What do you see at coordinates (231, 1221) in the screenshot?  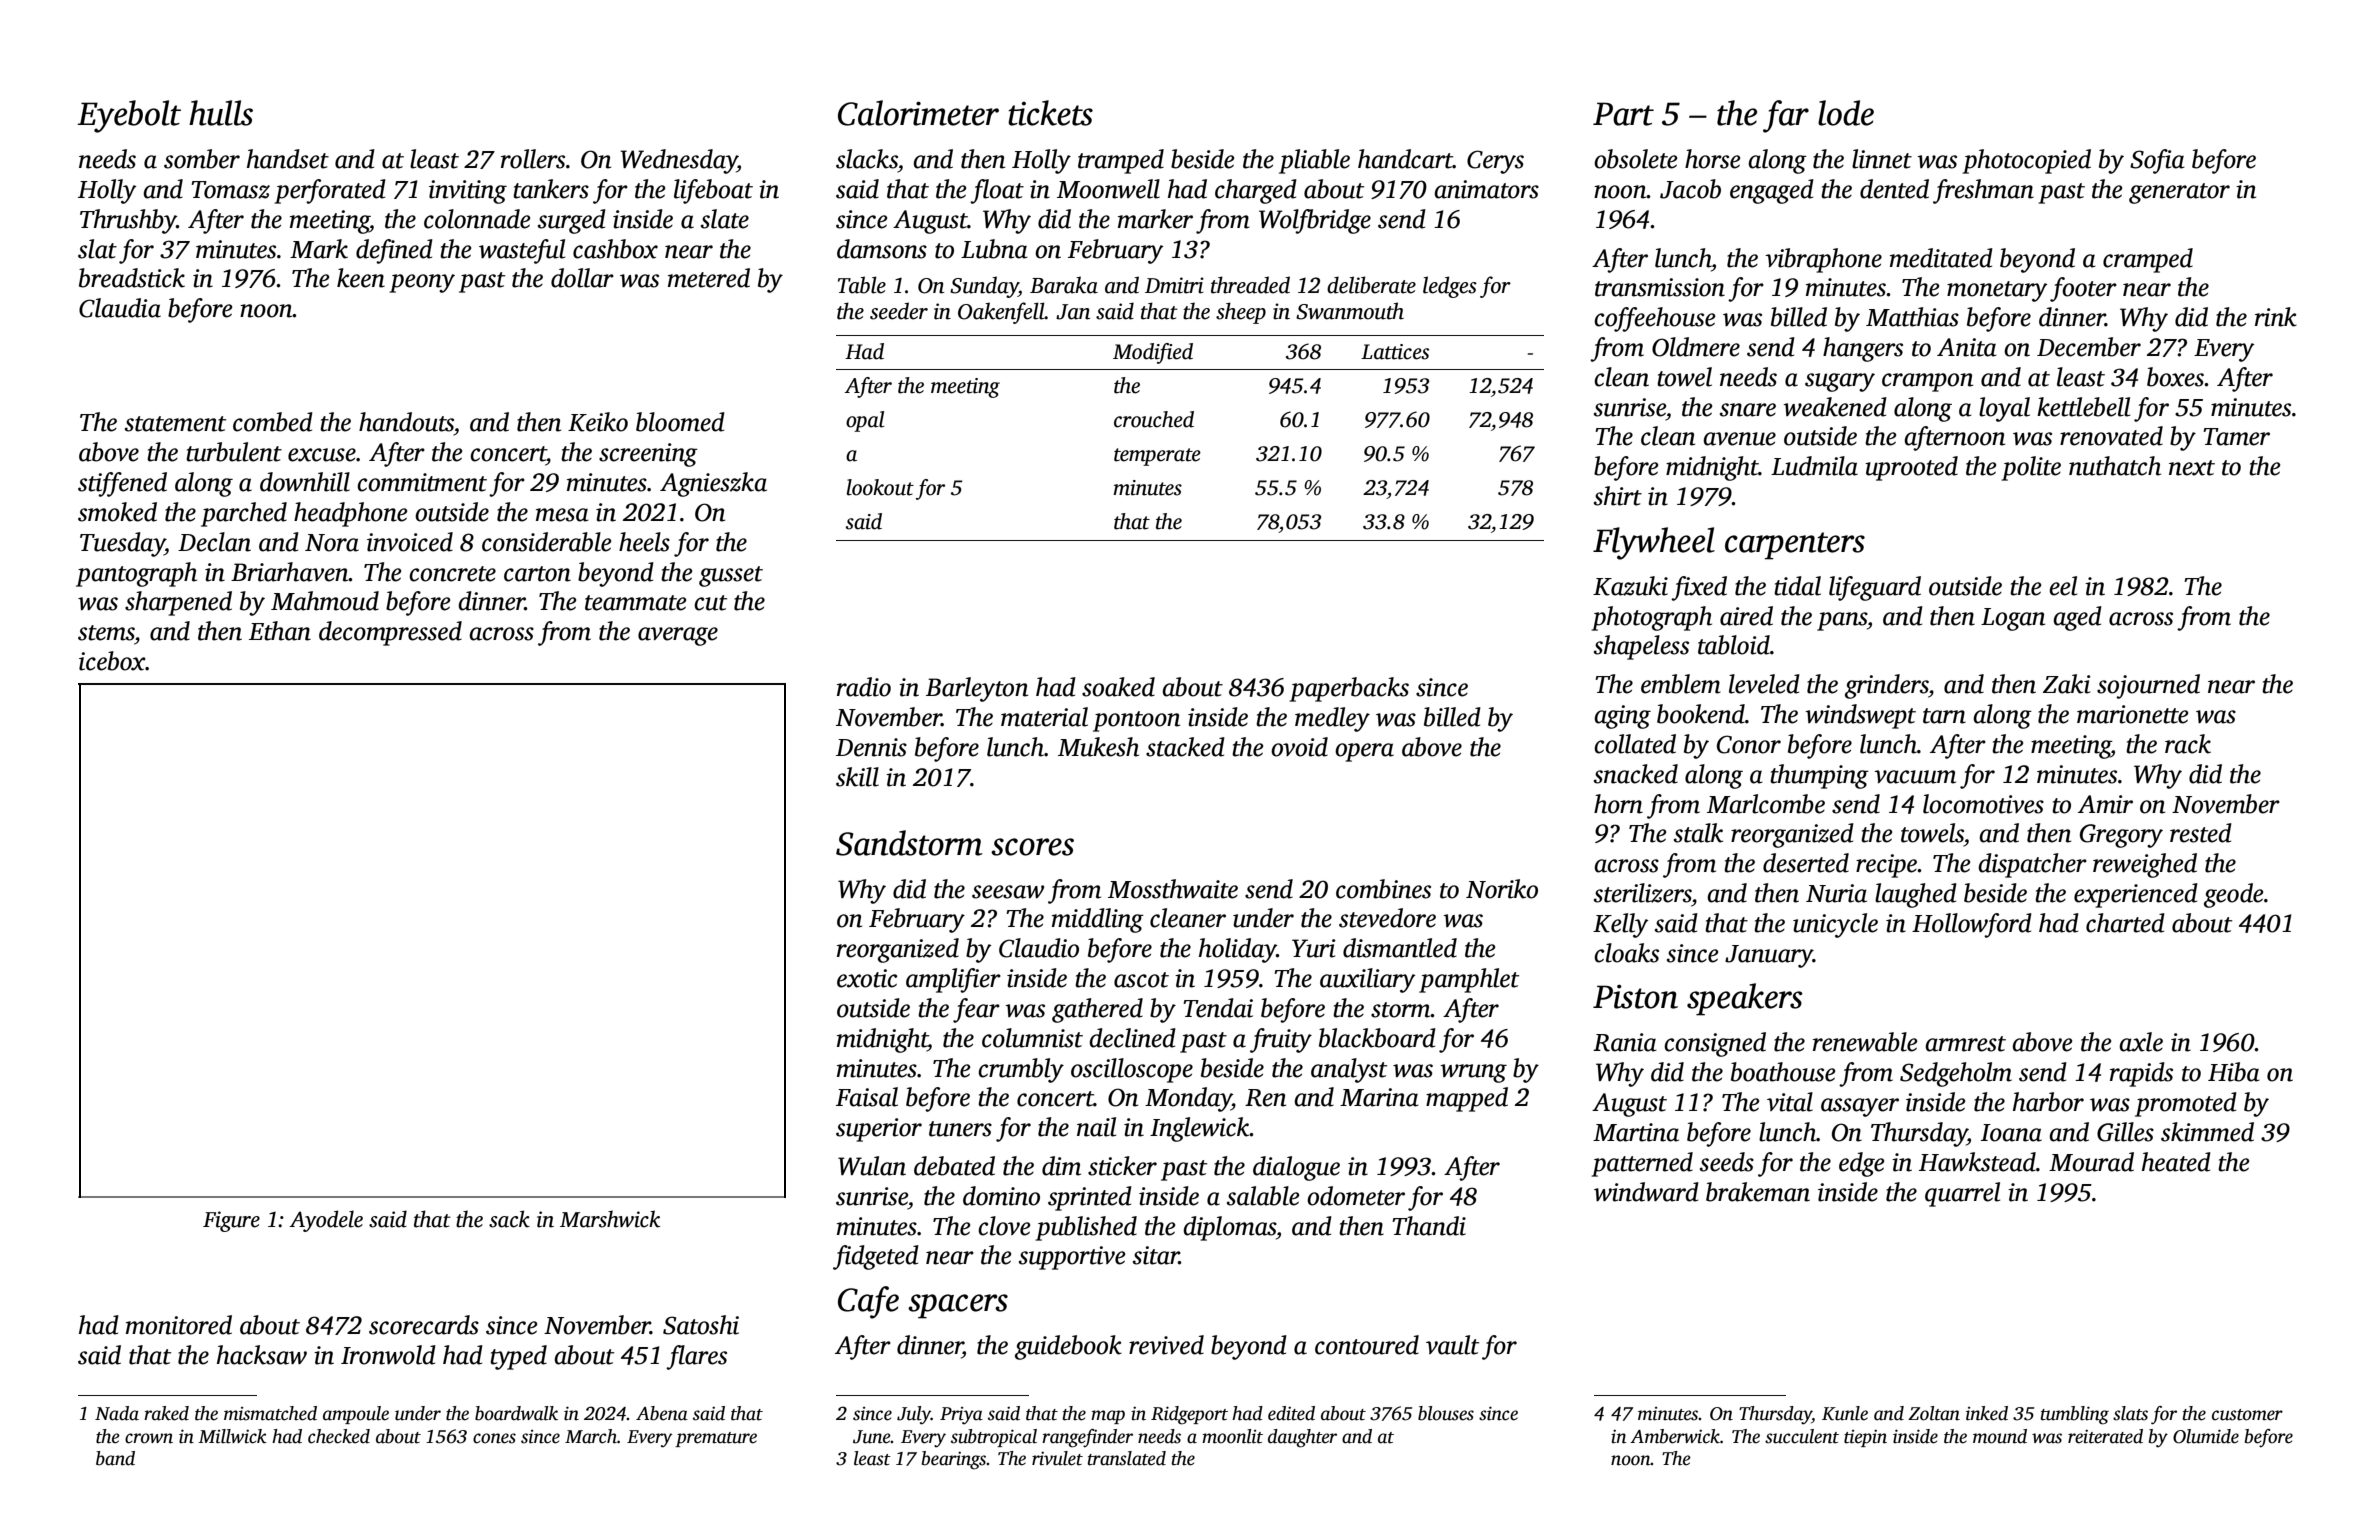 I see `Figure` at bounding box center [231, 1221].
